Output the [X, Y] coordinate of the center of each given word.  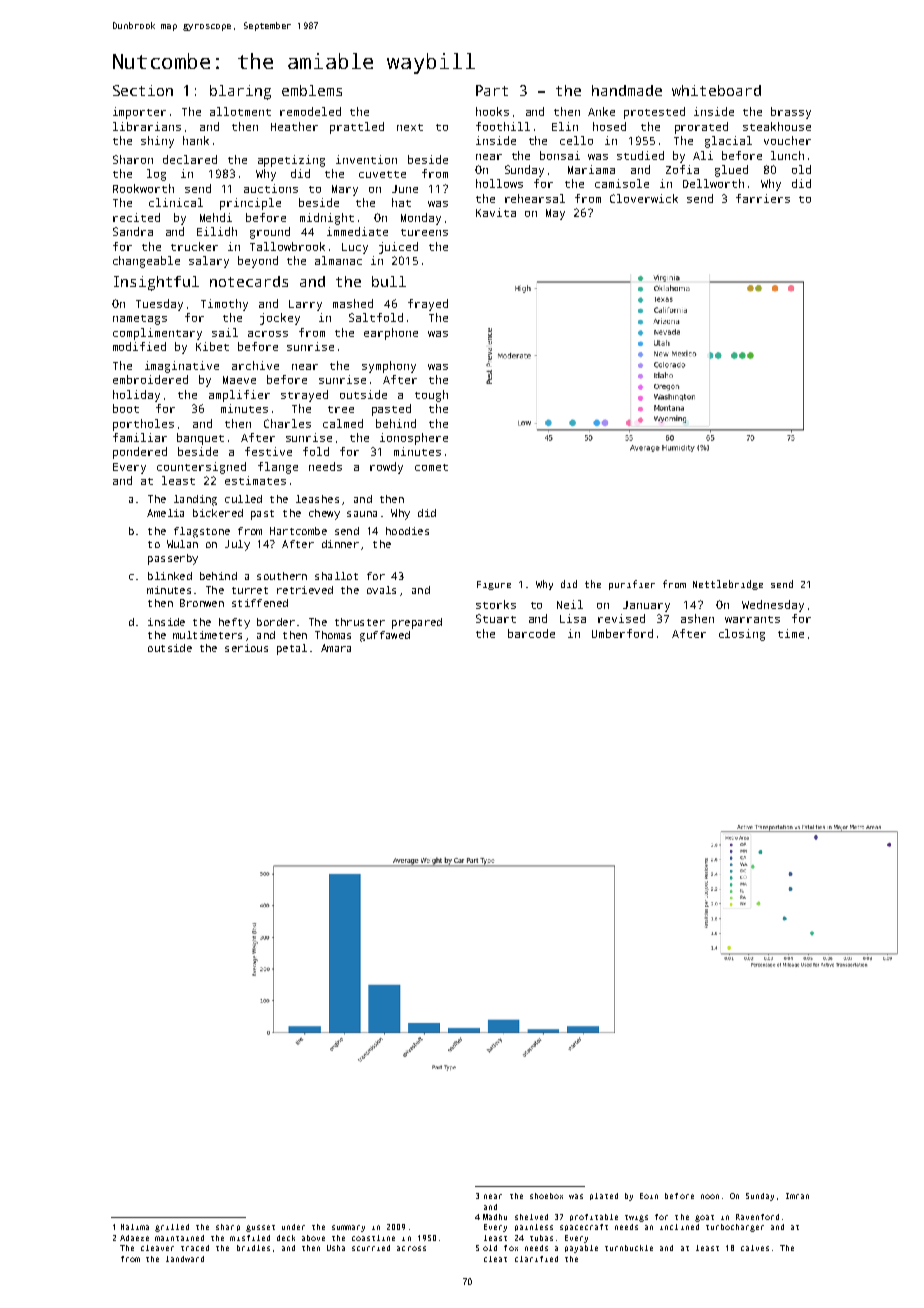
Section [143, 90]
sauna [362, 514]
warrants [752, 619]
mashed [353, 303]
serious [246, 648]
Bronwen [202, 603]
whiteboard [716, 90]
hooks [492, 111]
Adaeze [134, 1238]
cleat [495, 1259]
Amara [336, 648]
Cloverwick [644, 198]
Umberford [622, 633]
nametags [140, 320]
